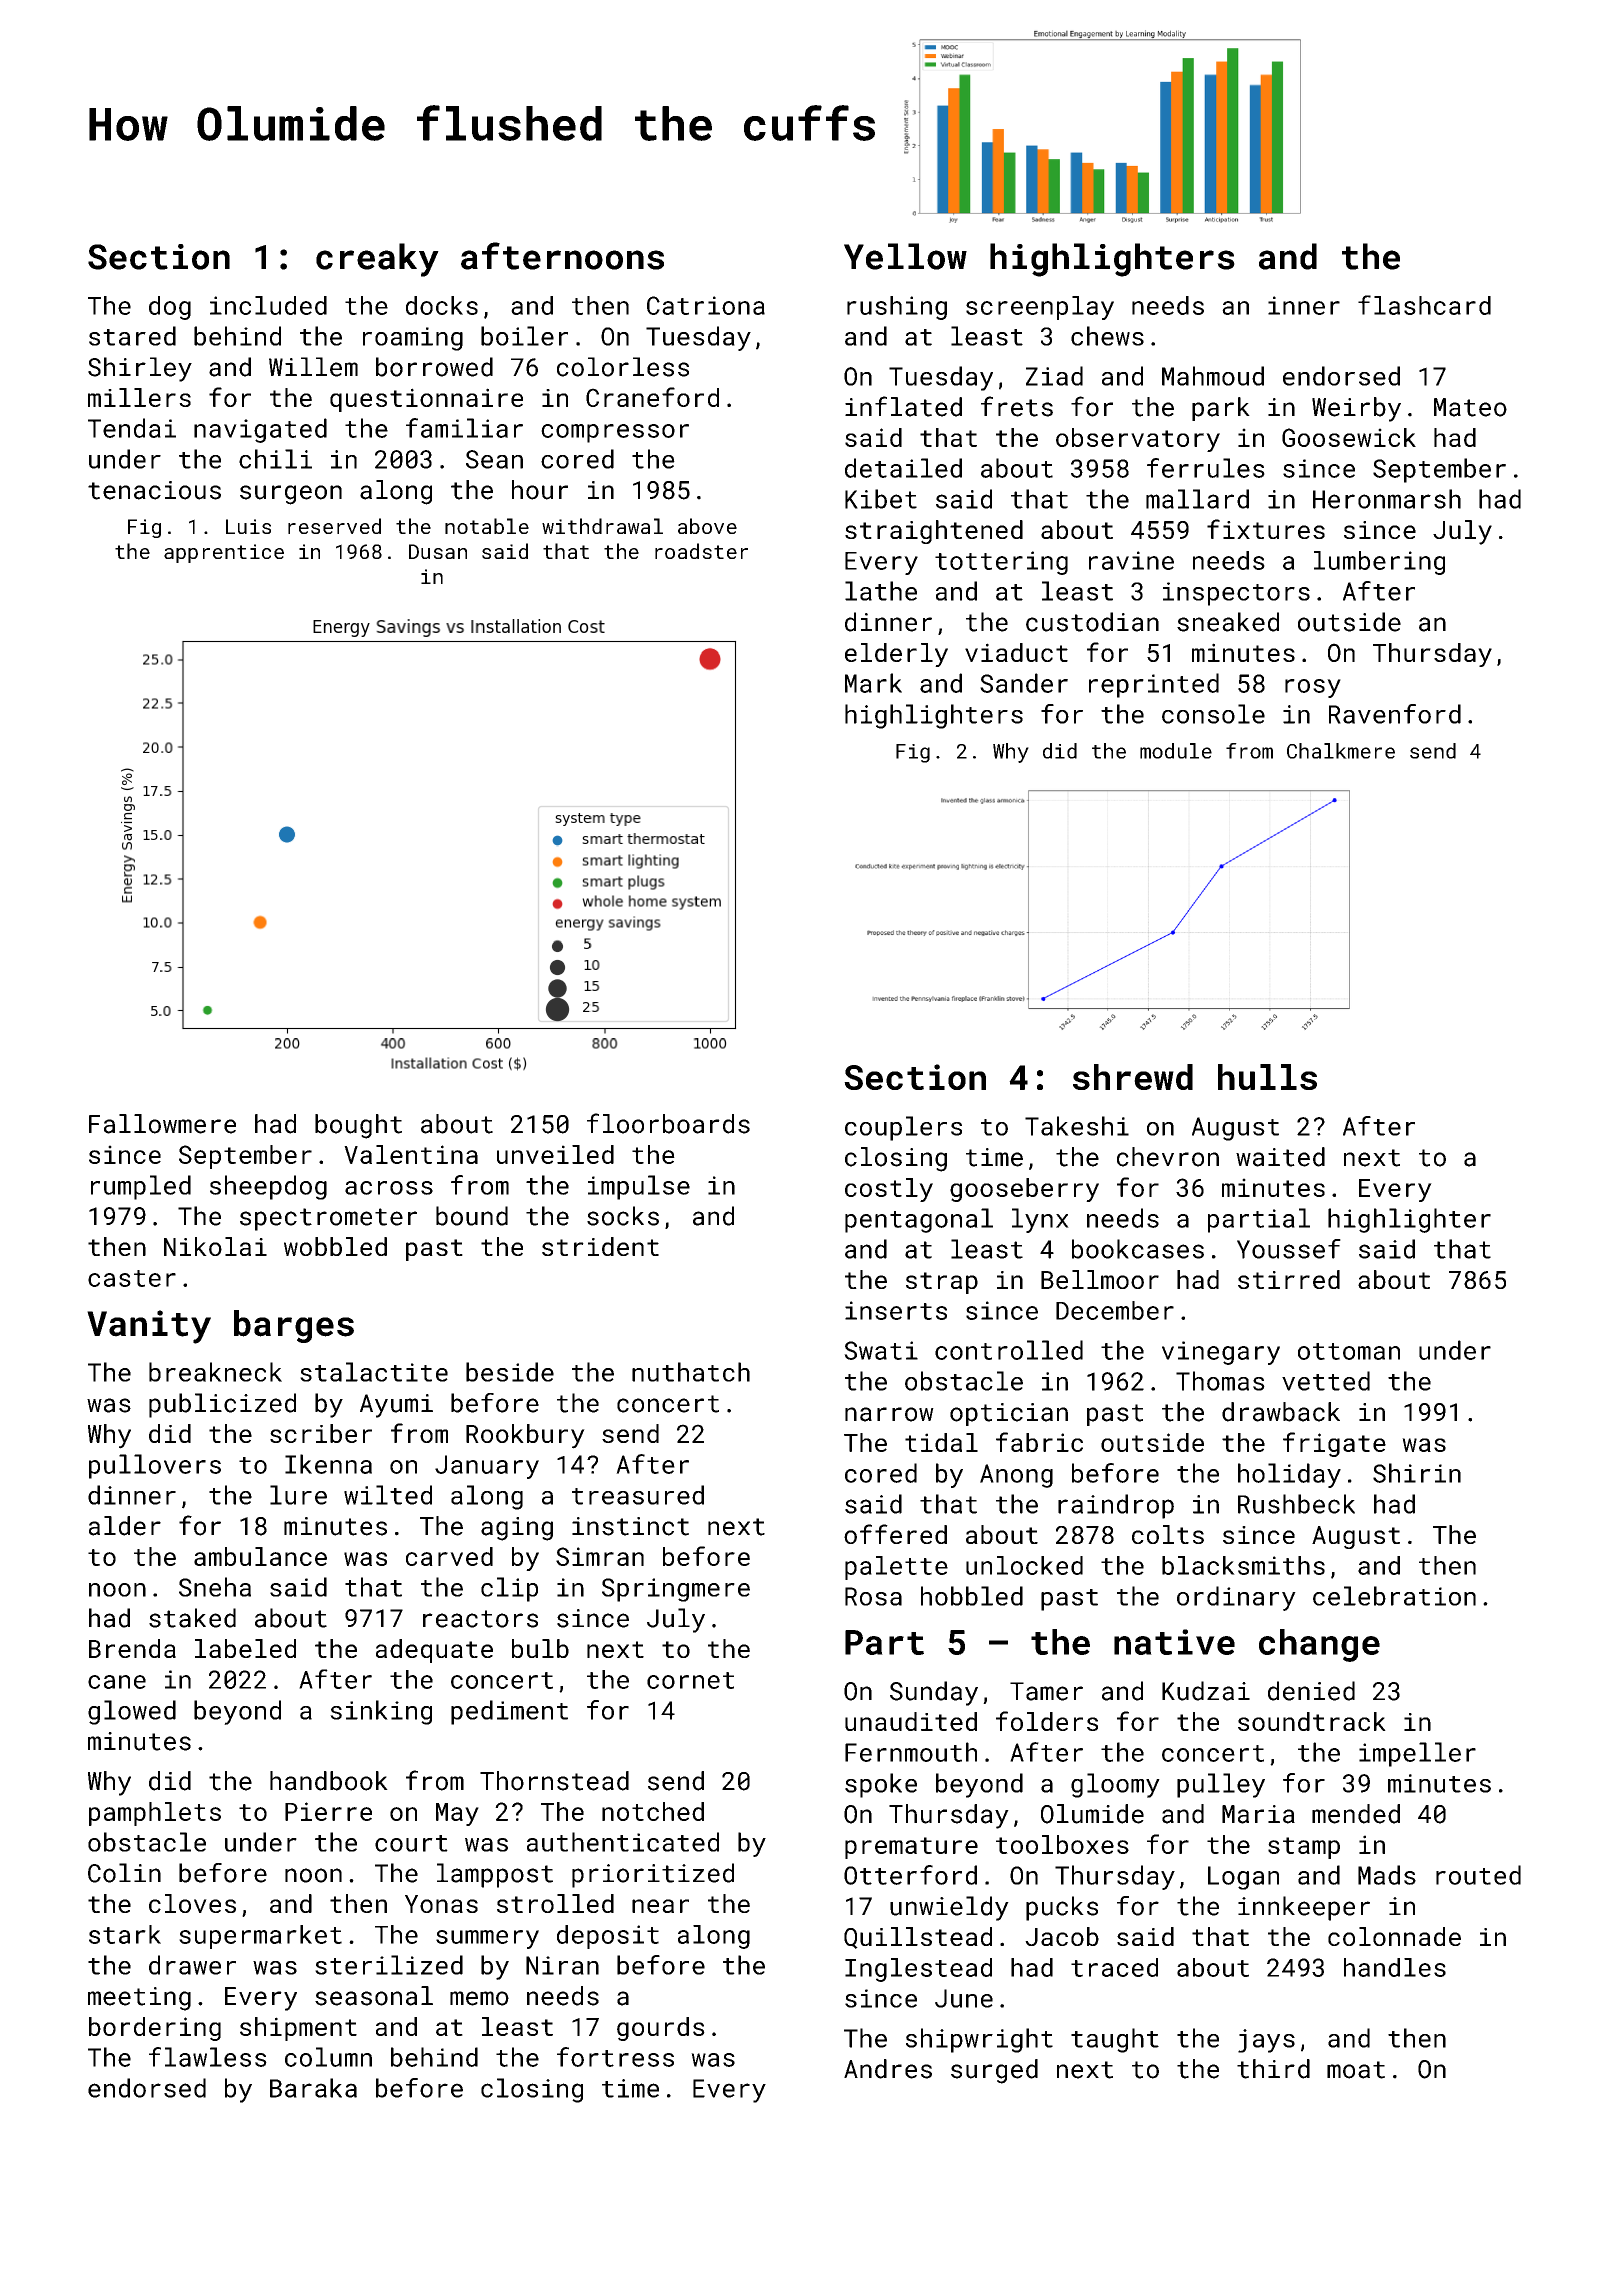 Image resolution: width=1620 pixels, height=2292 pixels. What do you see at coordinates (1349, 1351) in the screenshot?
I see `ottoman` at bounding box center [1349, 1351].
